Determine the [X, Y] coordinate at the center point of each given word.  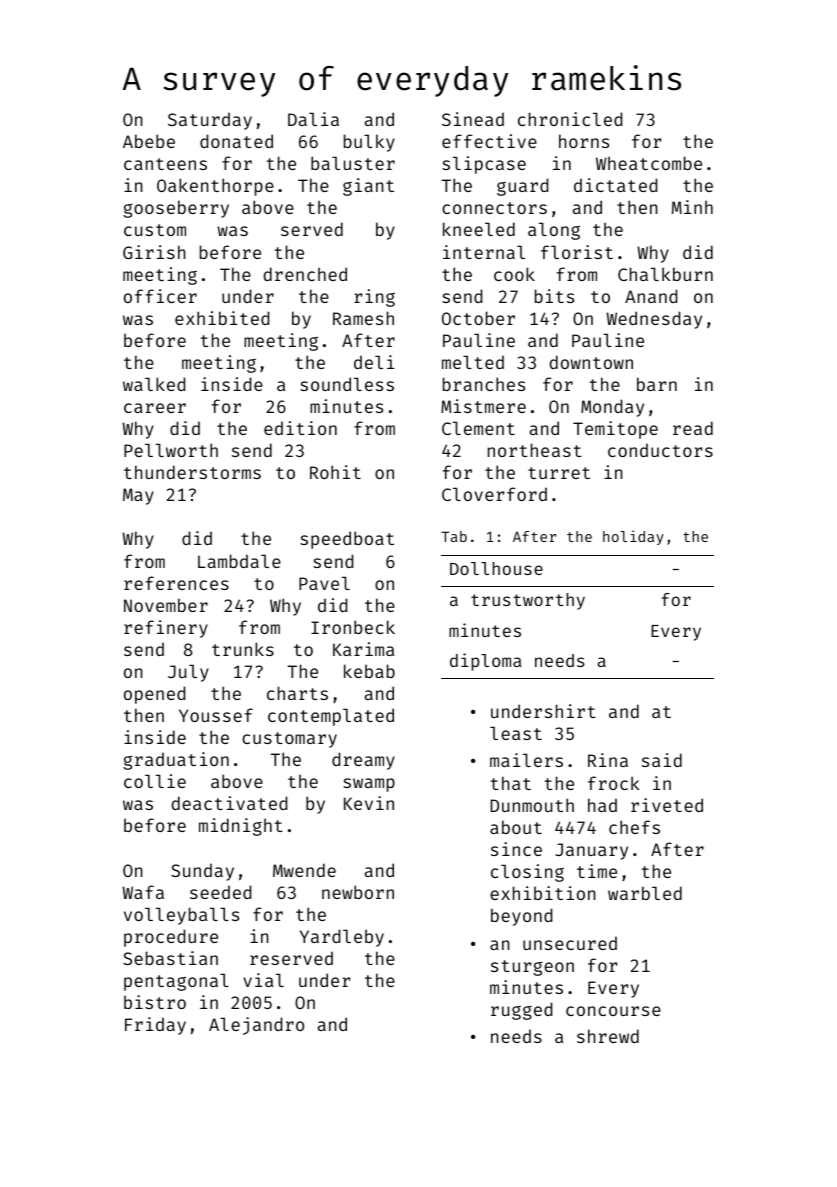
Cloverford [494, 494]
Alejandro [256, 1026]
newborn [358, 892]
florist [577, 252]
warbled [645, 893]
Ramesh [363, 318]
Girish [154, 252]
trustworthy [528, 601]
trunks [243, 649]
